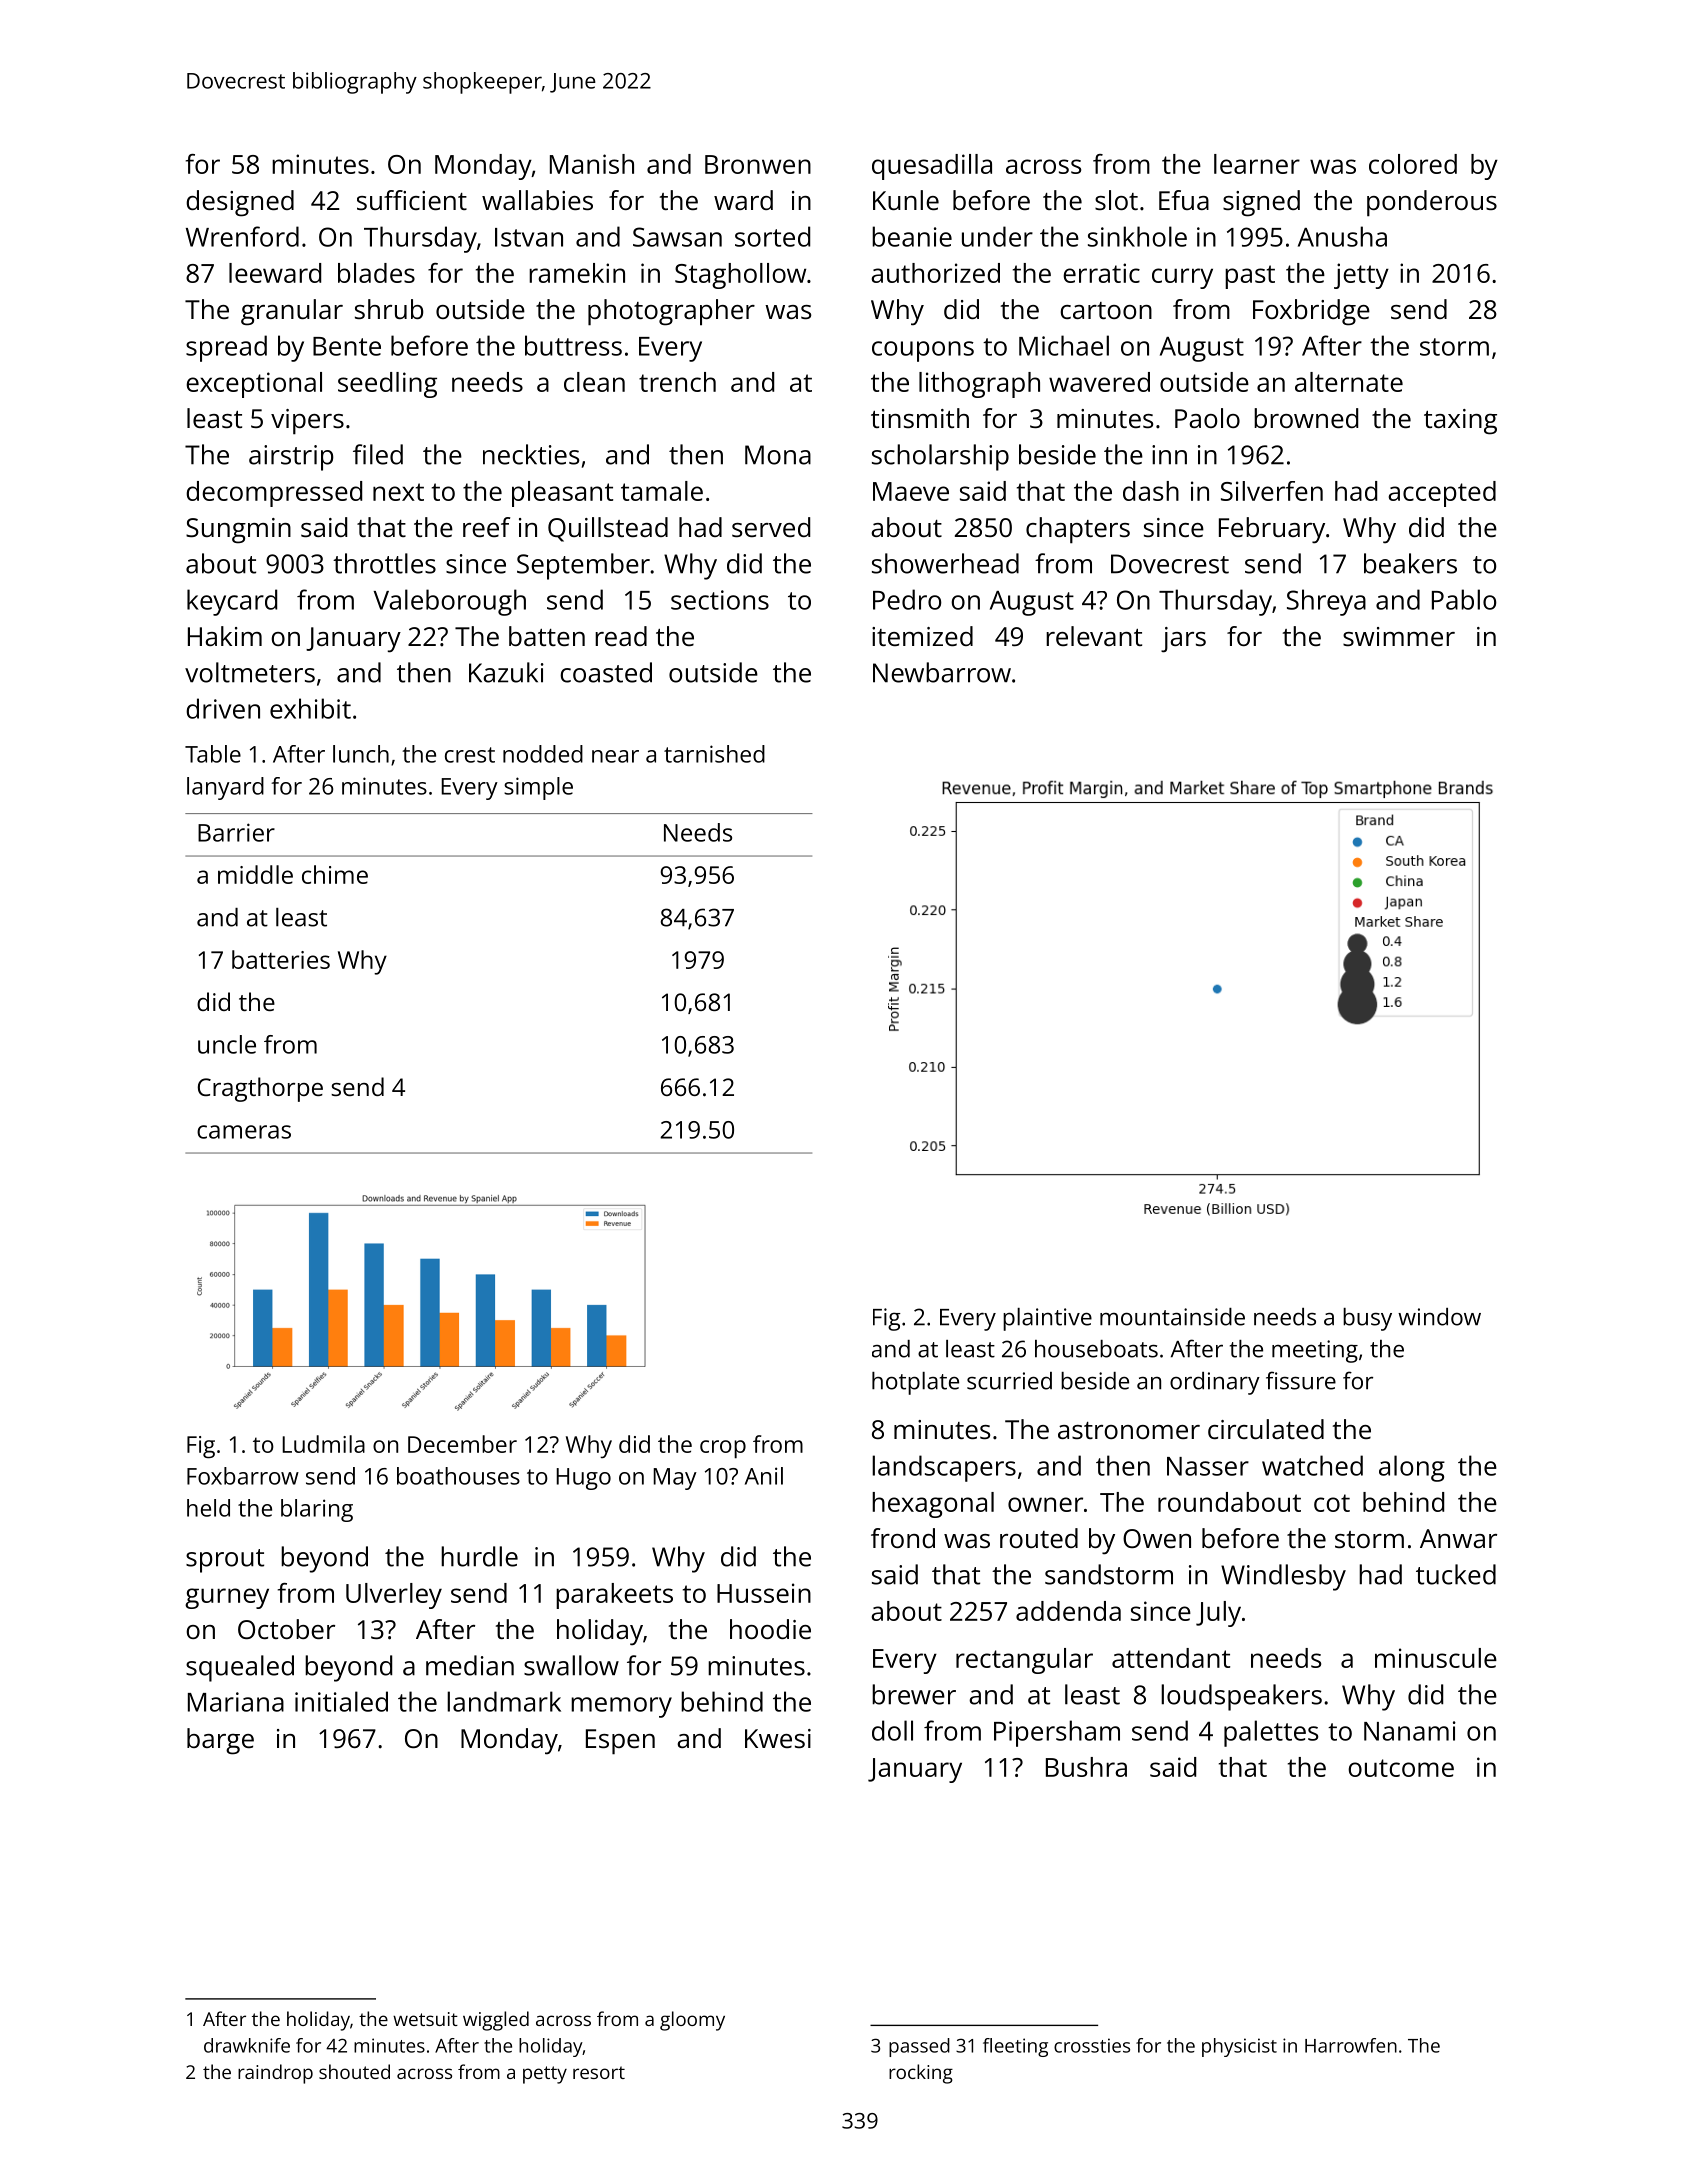 The height and width of the screenshot is (2178, 1683). Describe the element at coordinates (1413, 164) in the screenshot. I see `colored` at that location.
